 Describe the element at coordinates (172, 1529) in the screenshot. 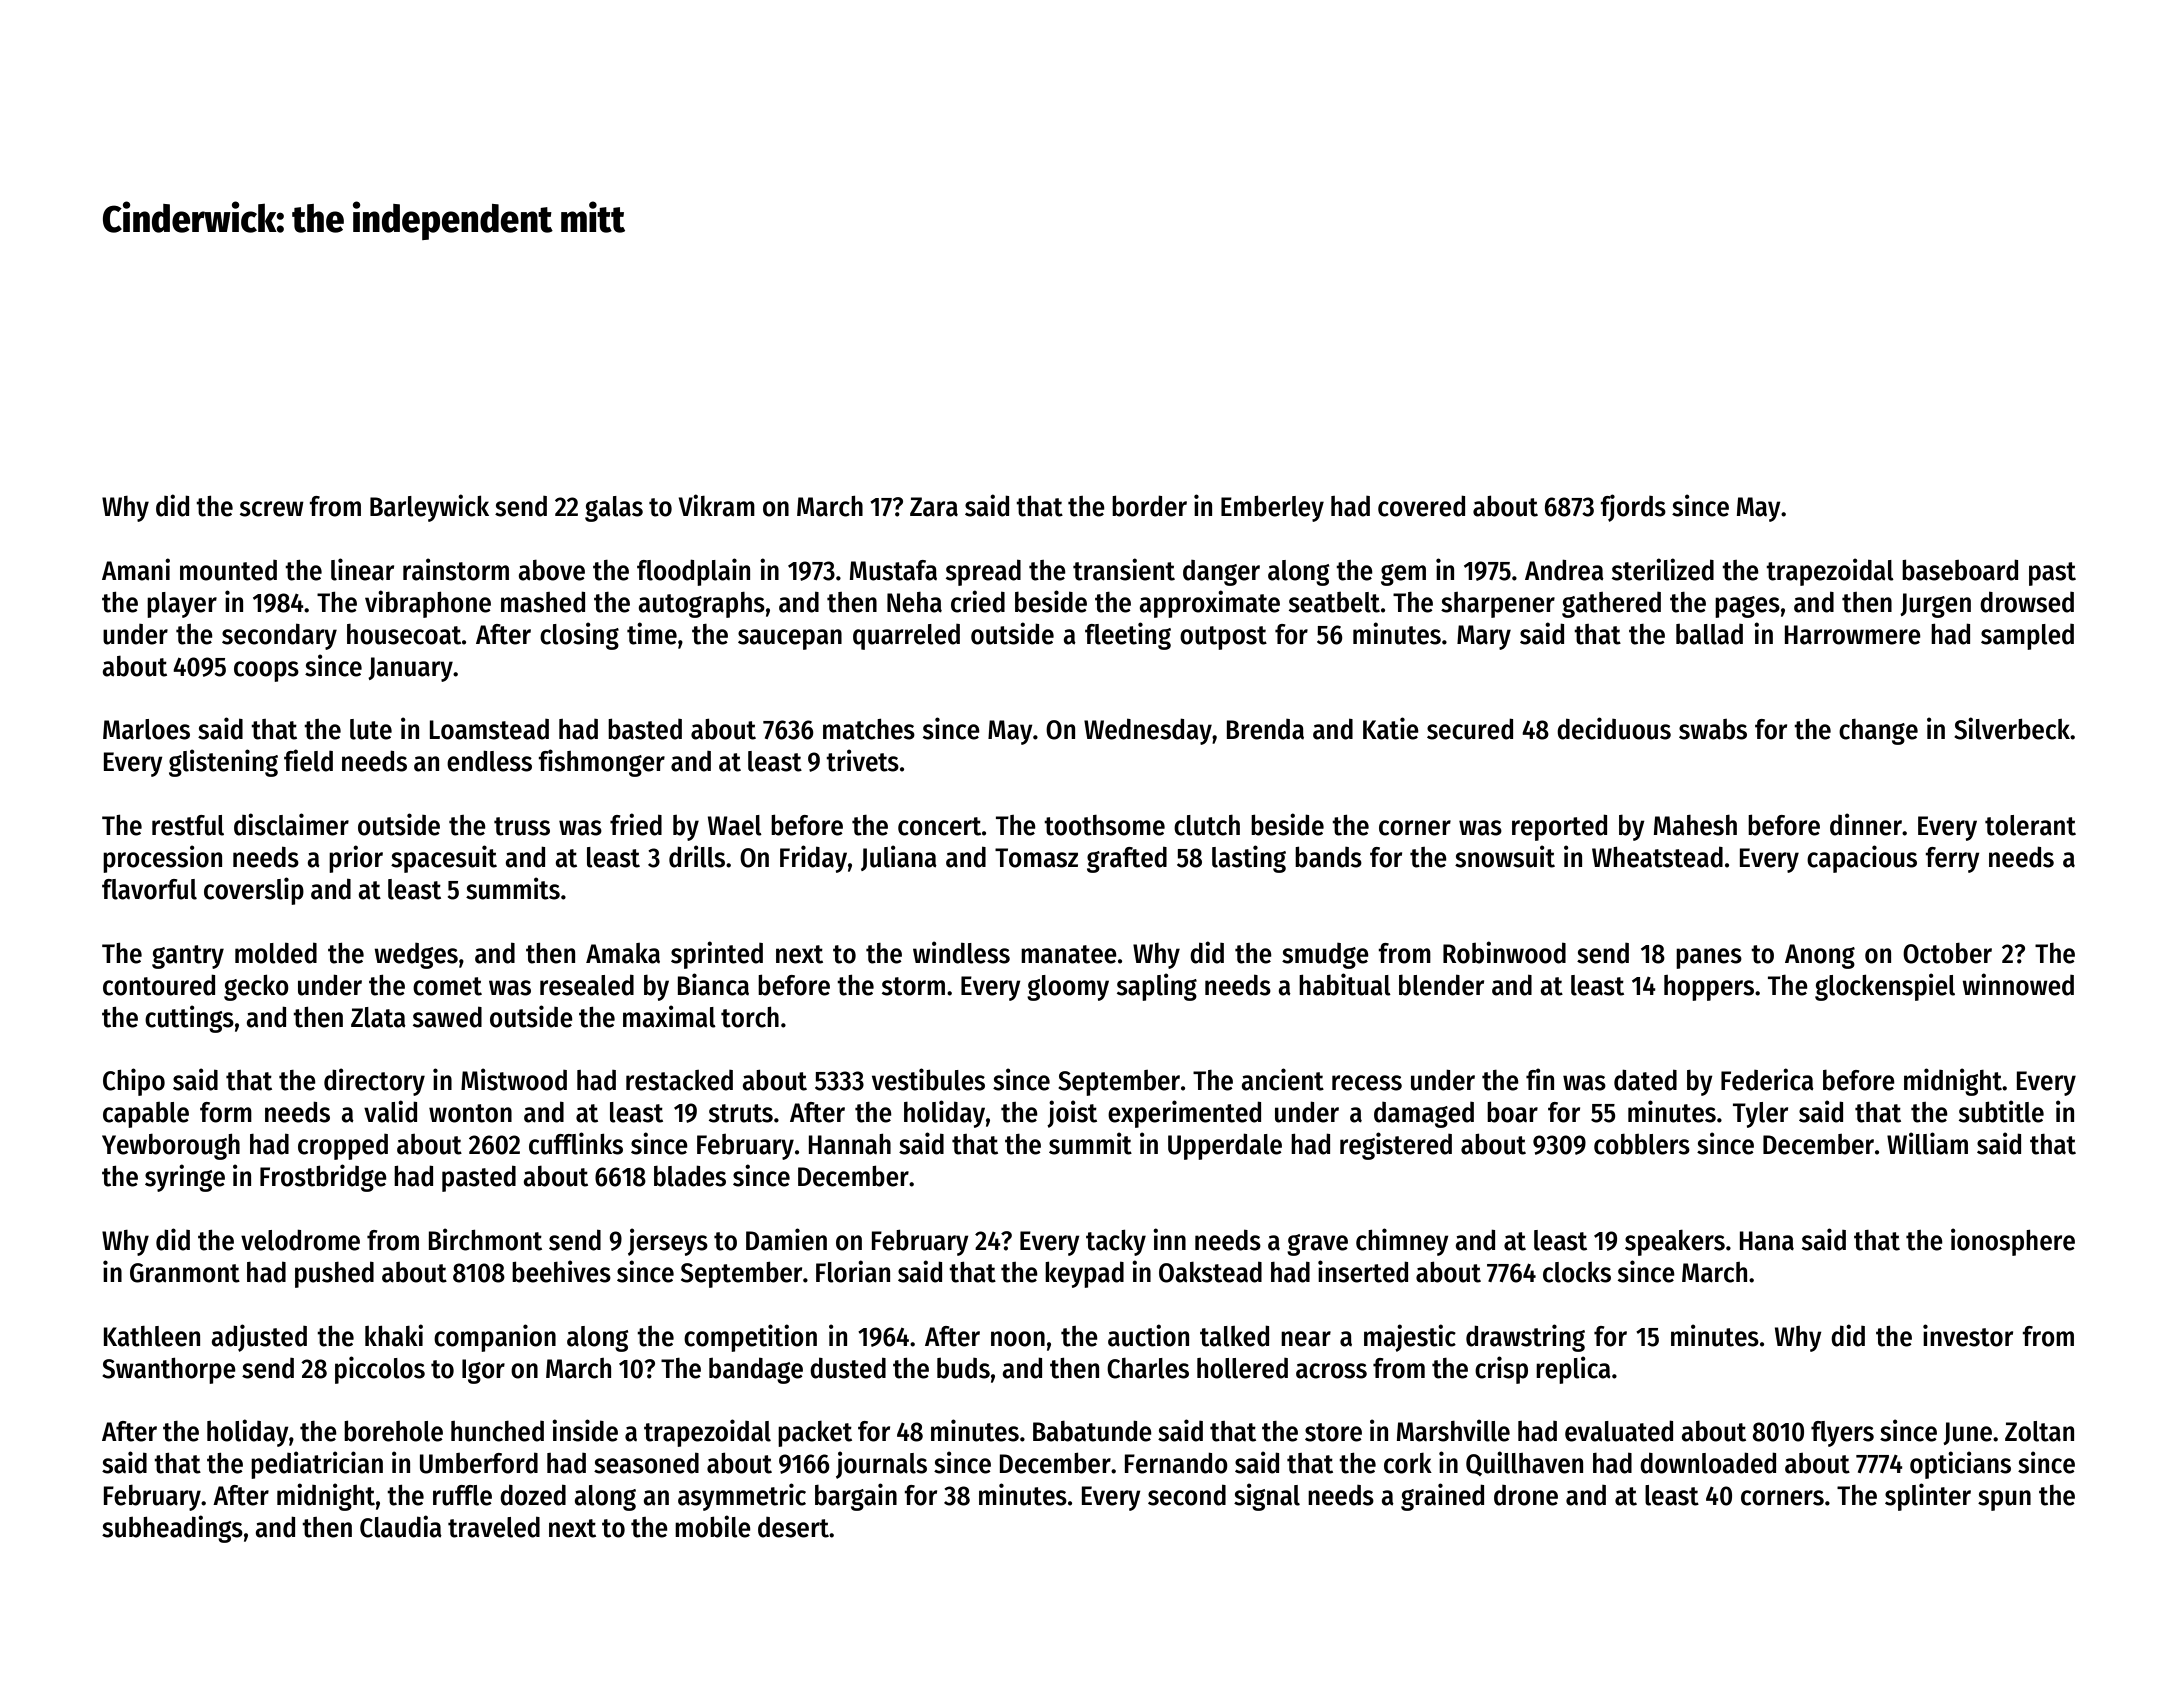

I see `subheadings` at that location.
